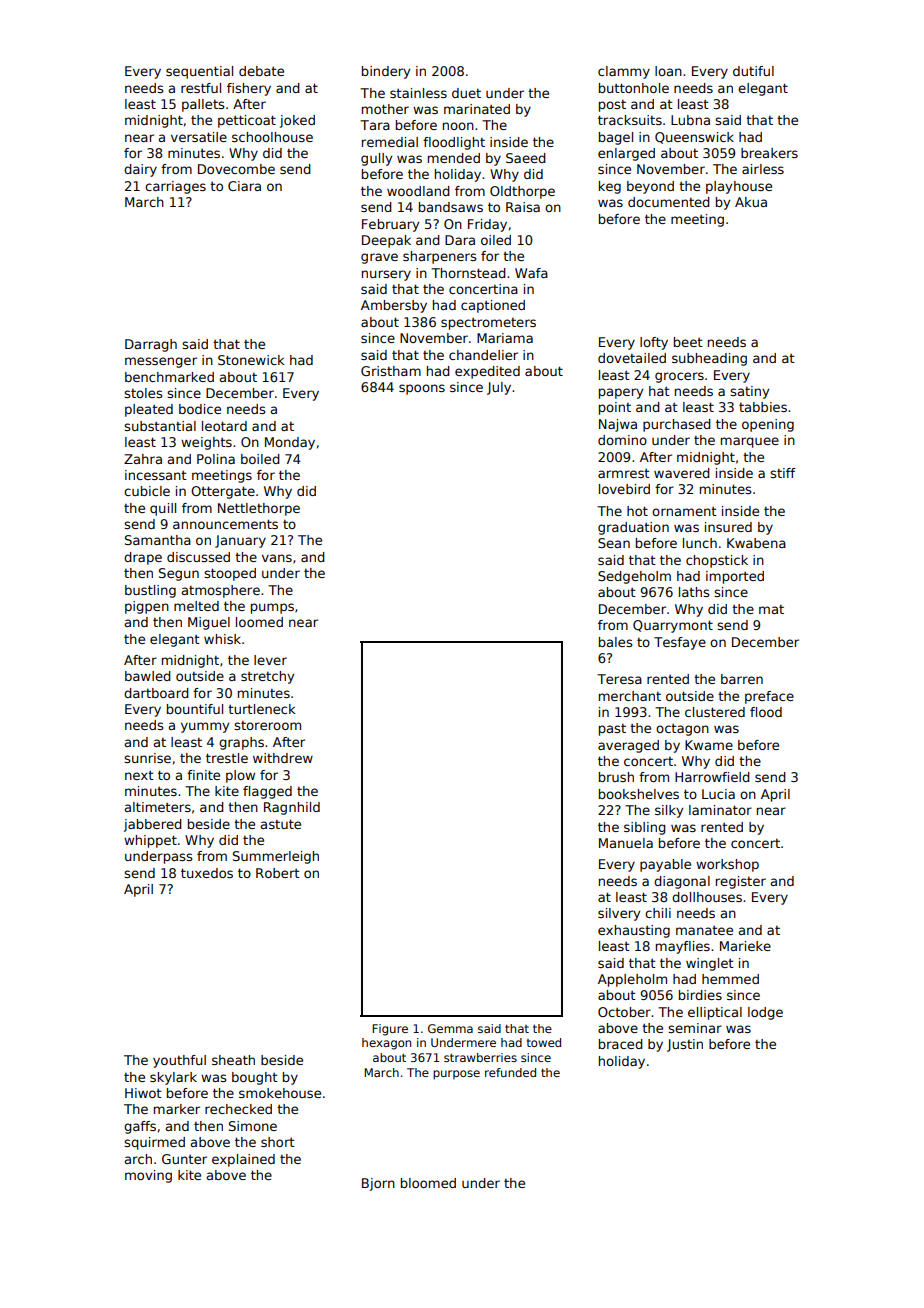 The height and width of the screenshot is (1308, 924). Describe the element at coordinates (199, 72) in the screenshot. I see `sequential` at that location.
